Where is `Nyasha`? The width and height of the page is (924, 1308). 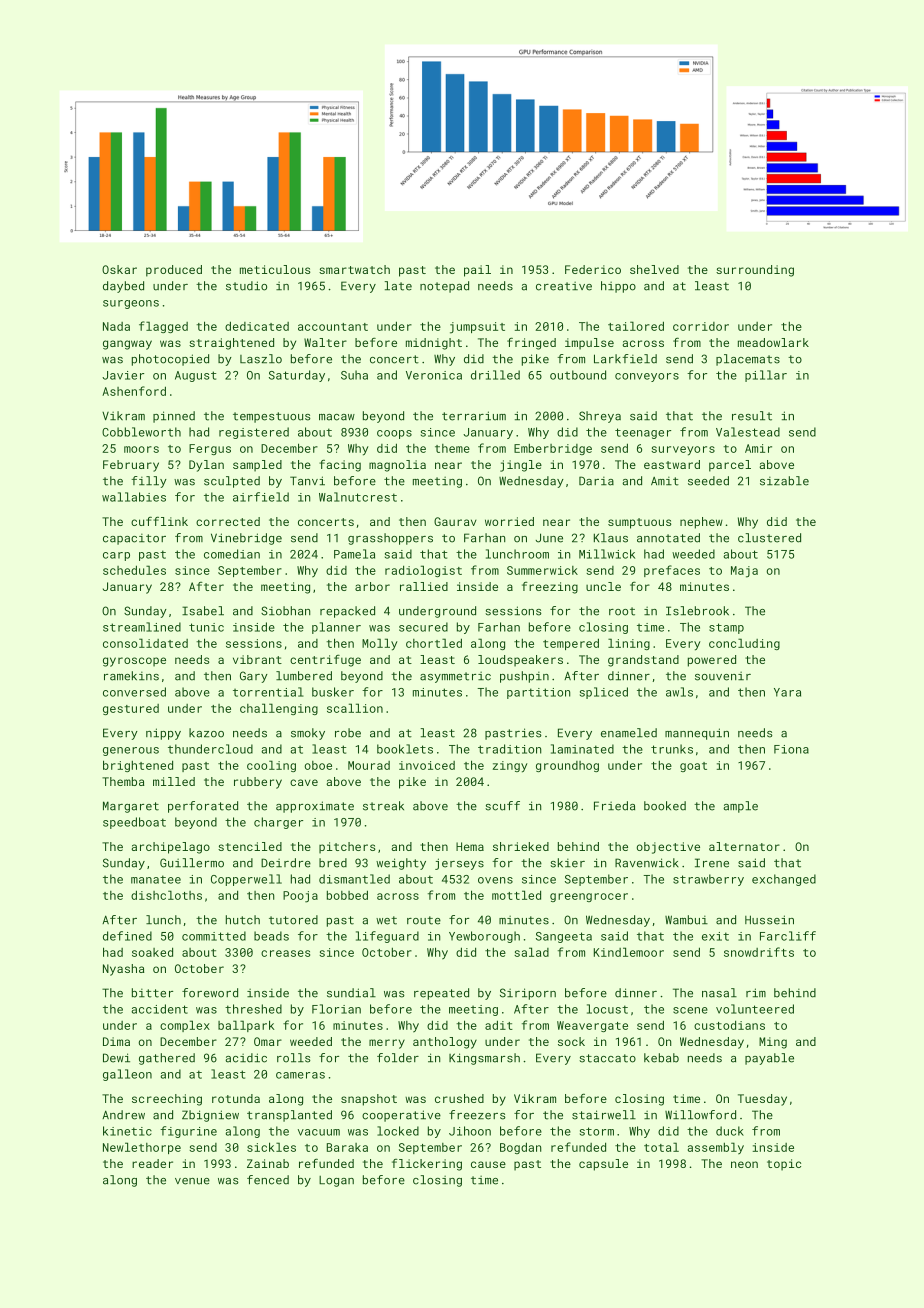 Nyasha is located at coordinates (123, 970).
